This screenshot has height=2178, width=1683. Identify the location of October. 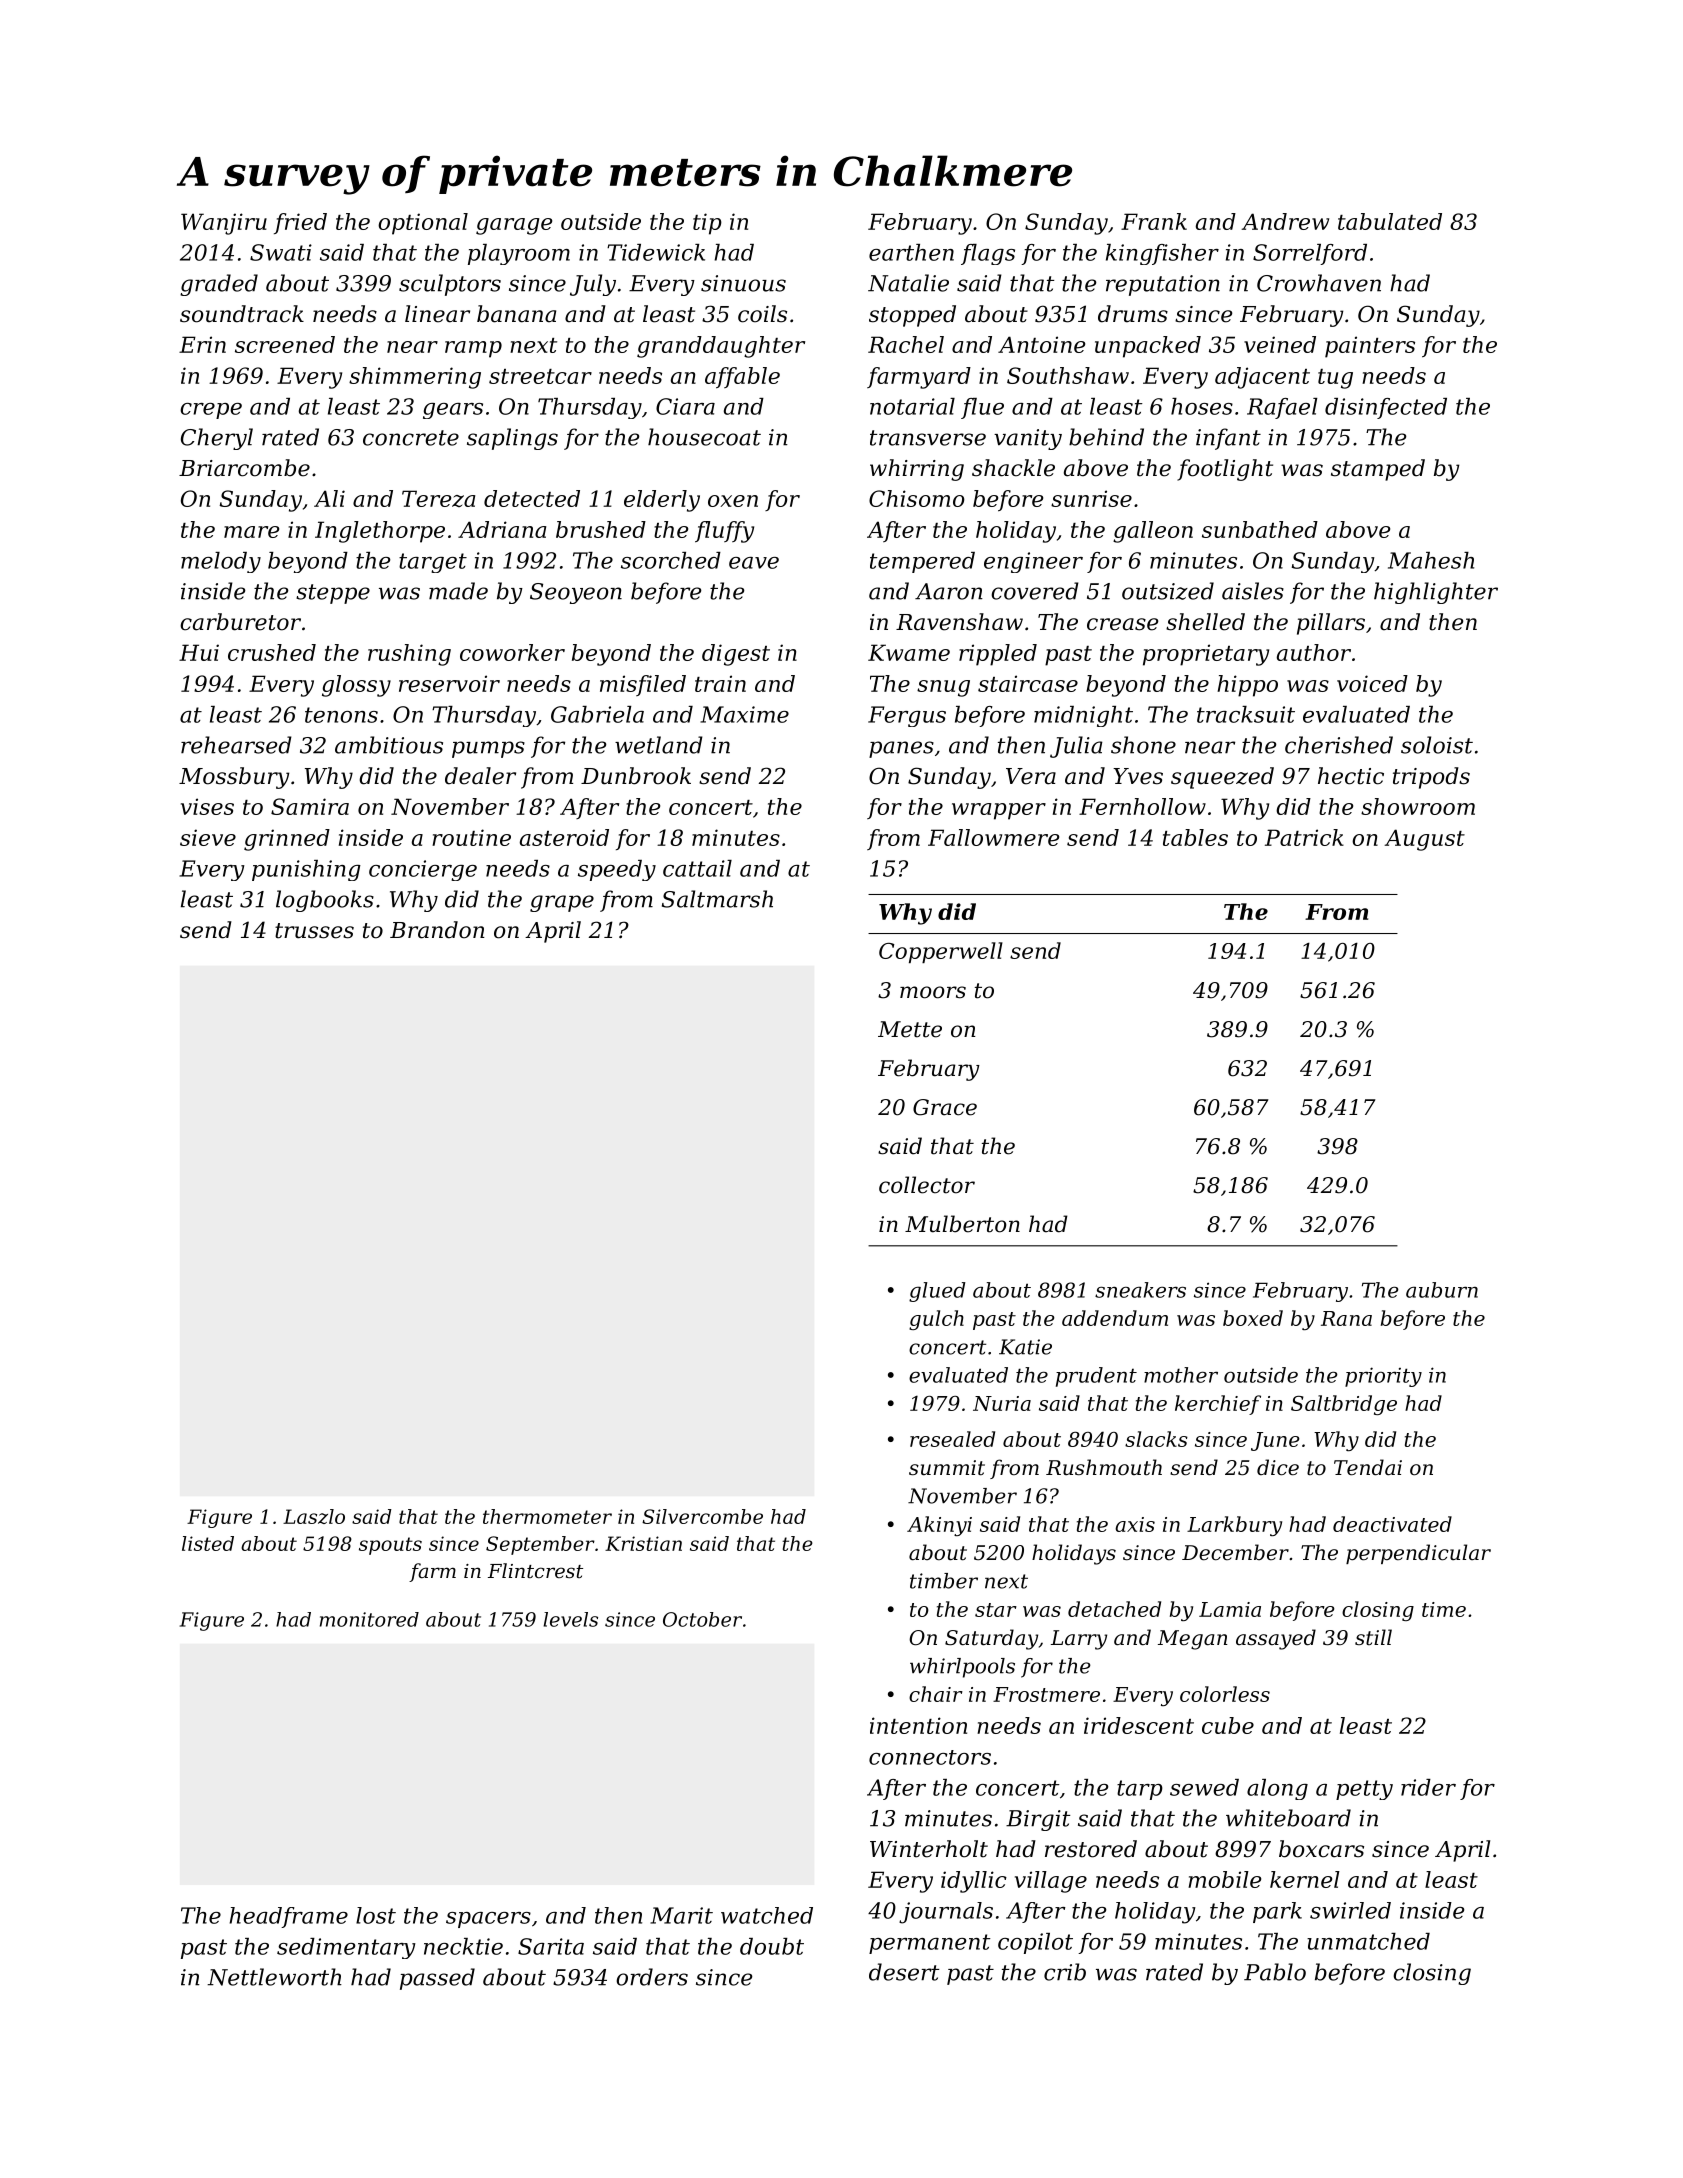
(702, 1619).
